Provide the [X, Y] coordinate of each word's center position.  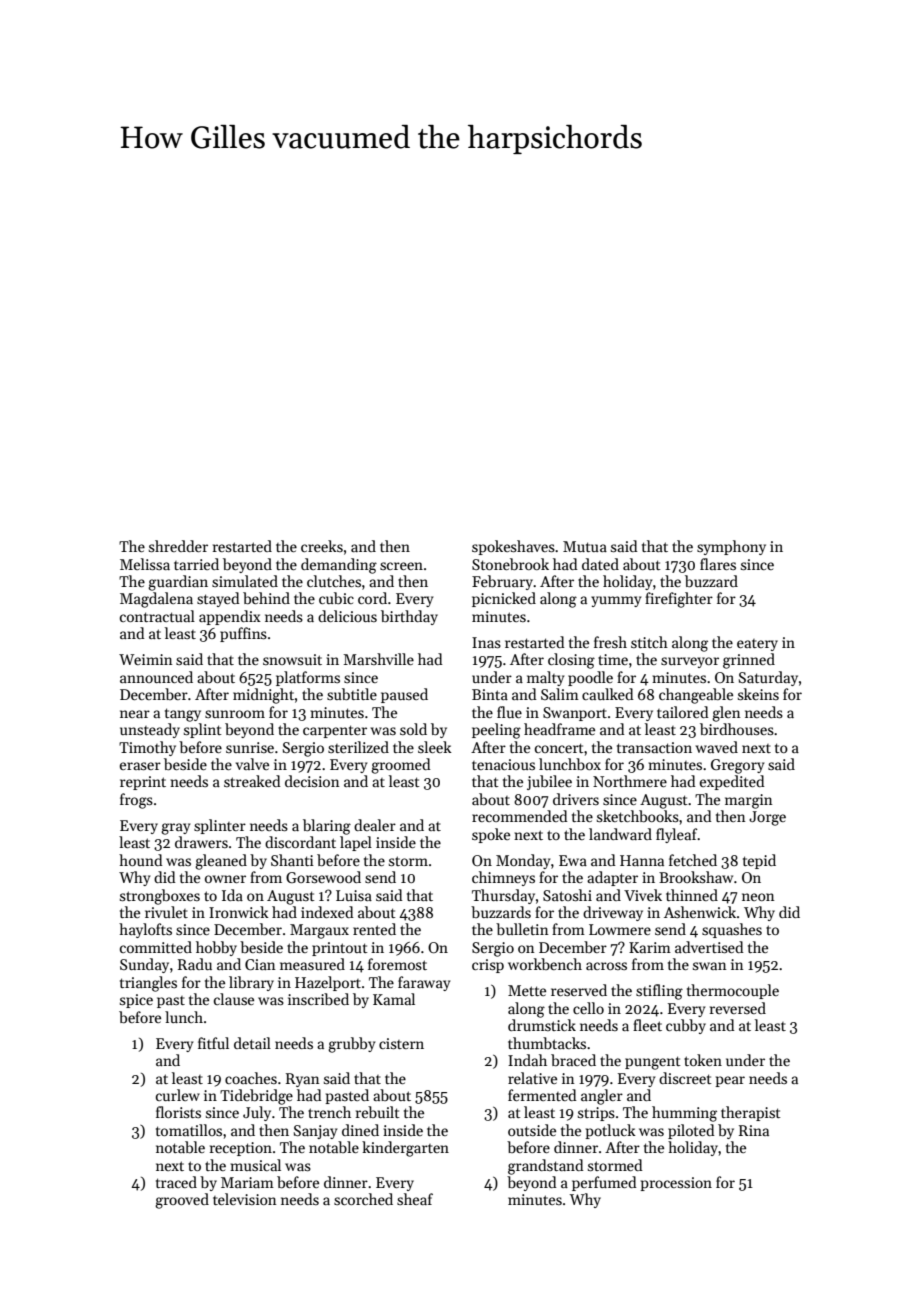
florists [178, 1112]
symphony [731, 547]
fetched [693, 860]
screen [401, 566]
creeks [322, 546]
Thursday [503, 896]
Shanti [292, 860]
